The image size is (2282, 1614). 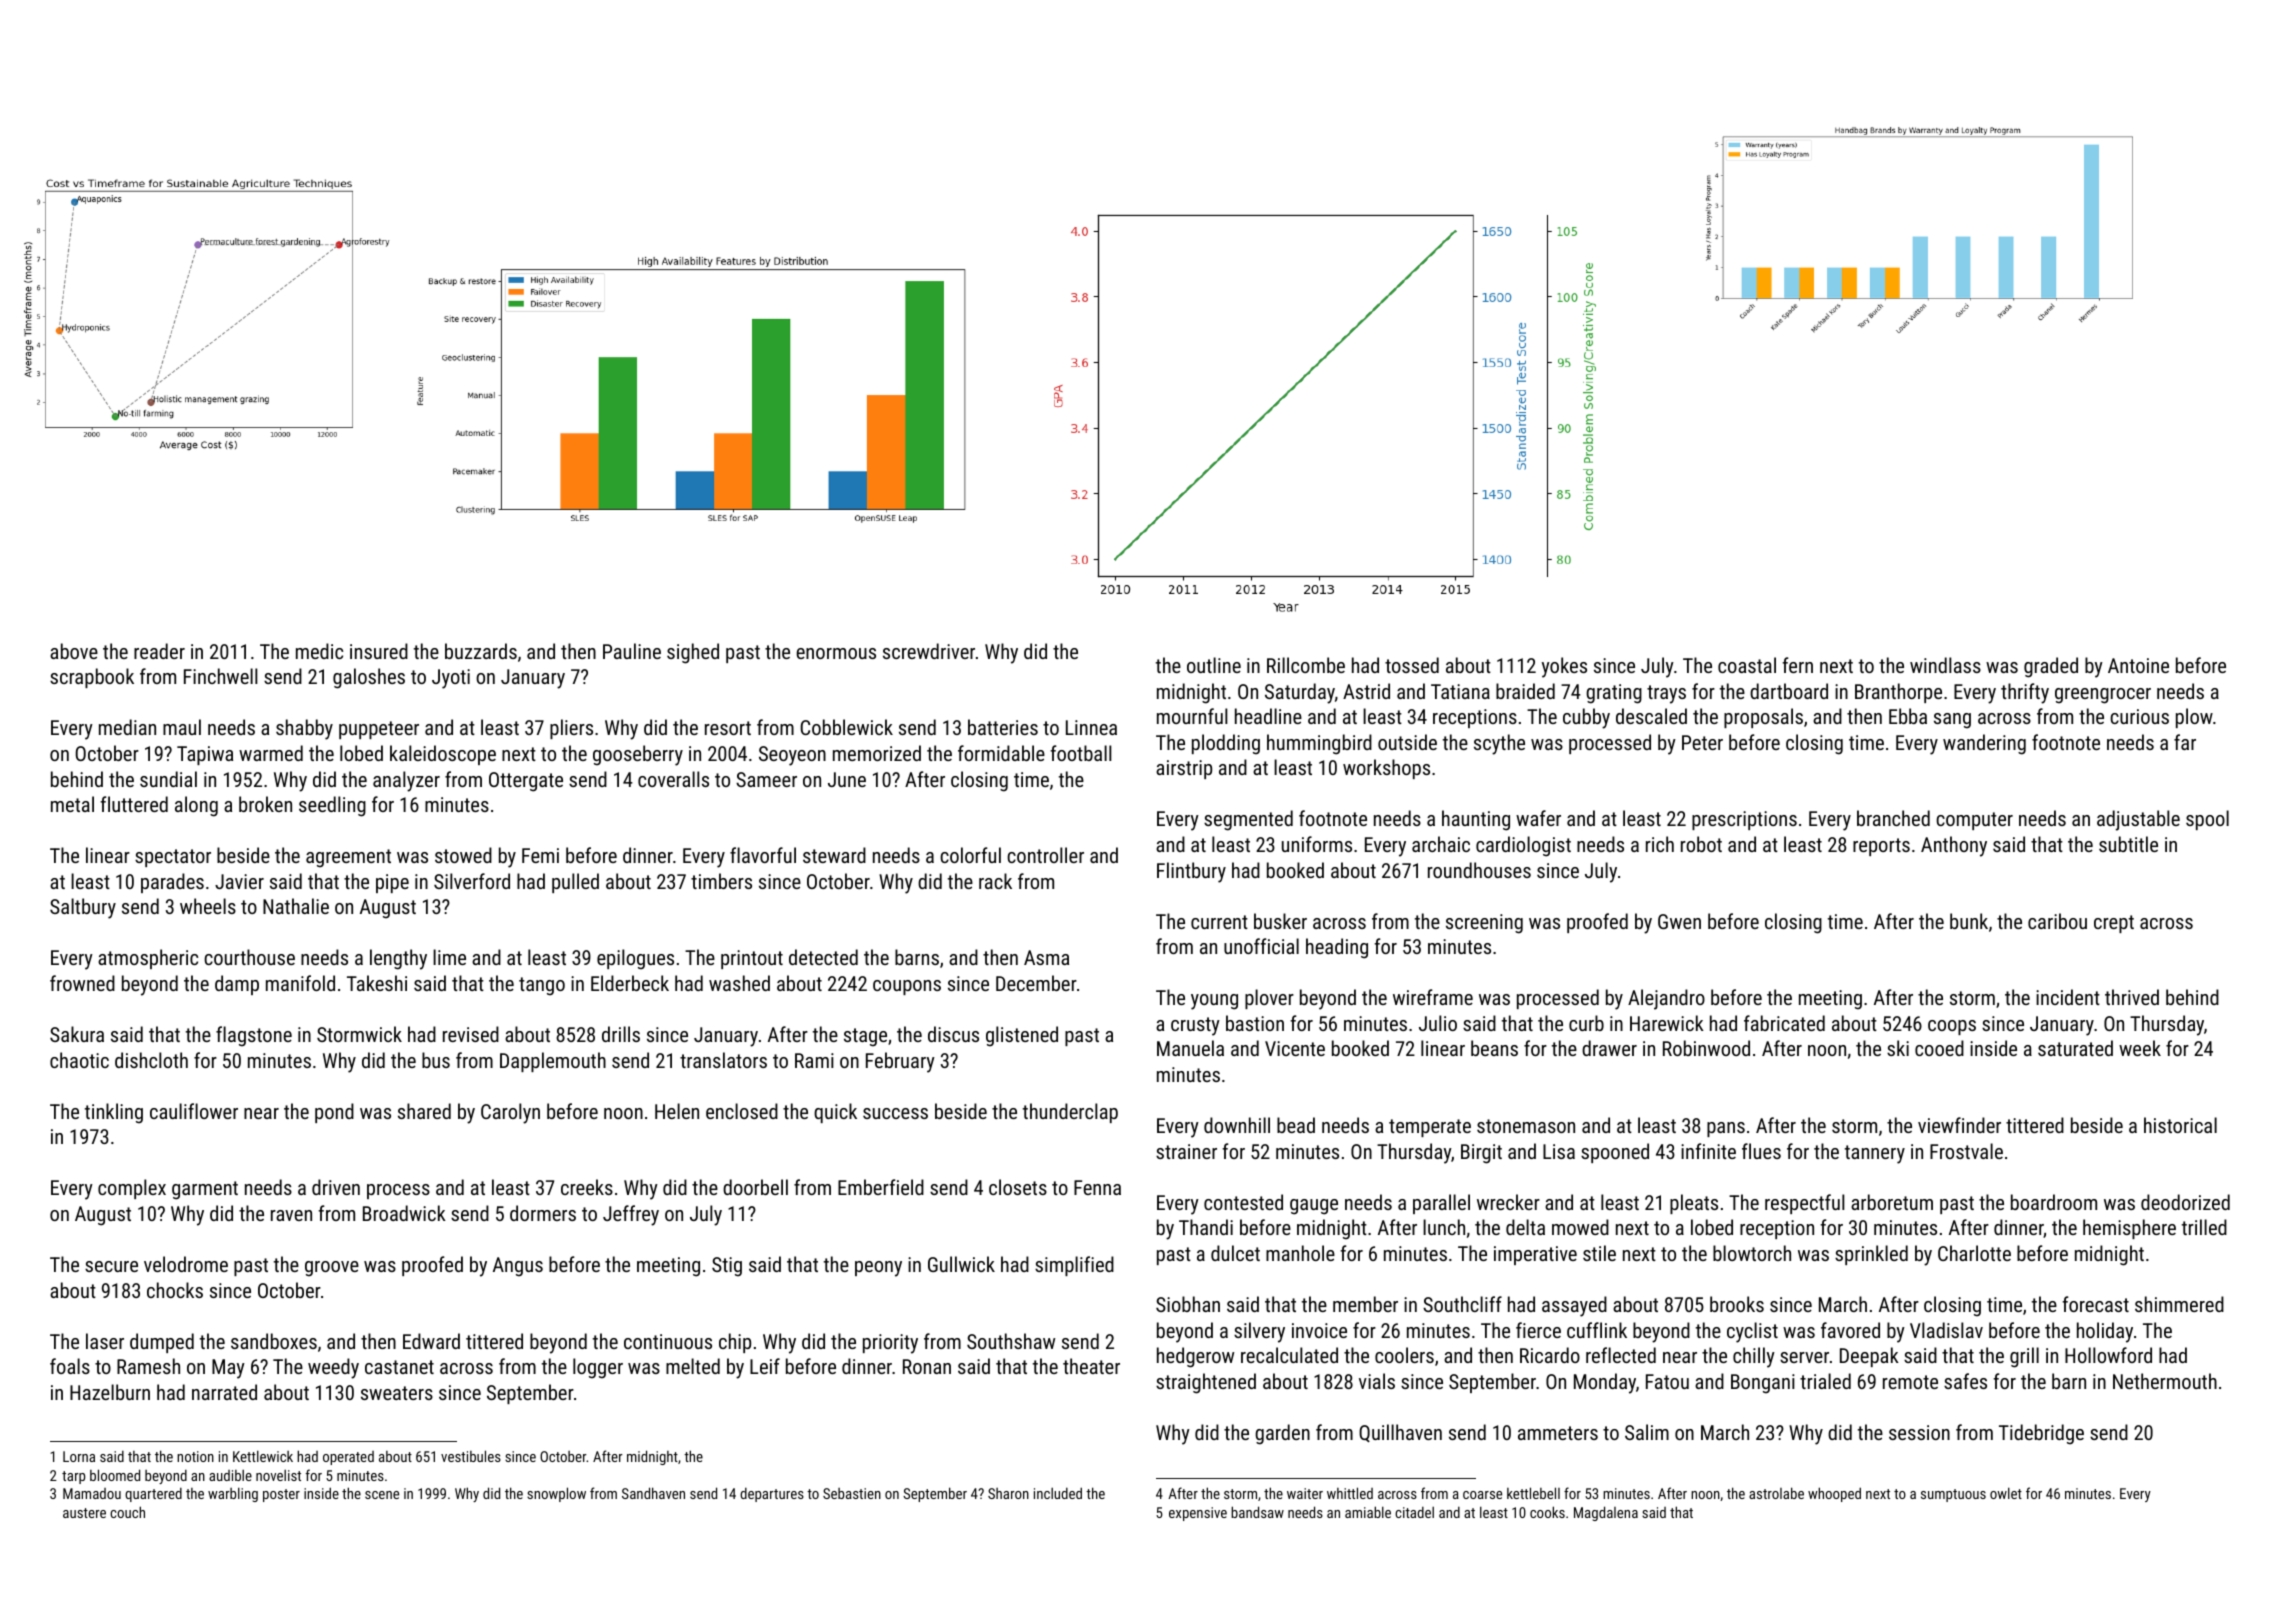 What do you see at coordinates (132, 1189) in the document?
I see `complex` at bounding box center [132, 1189].
